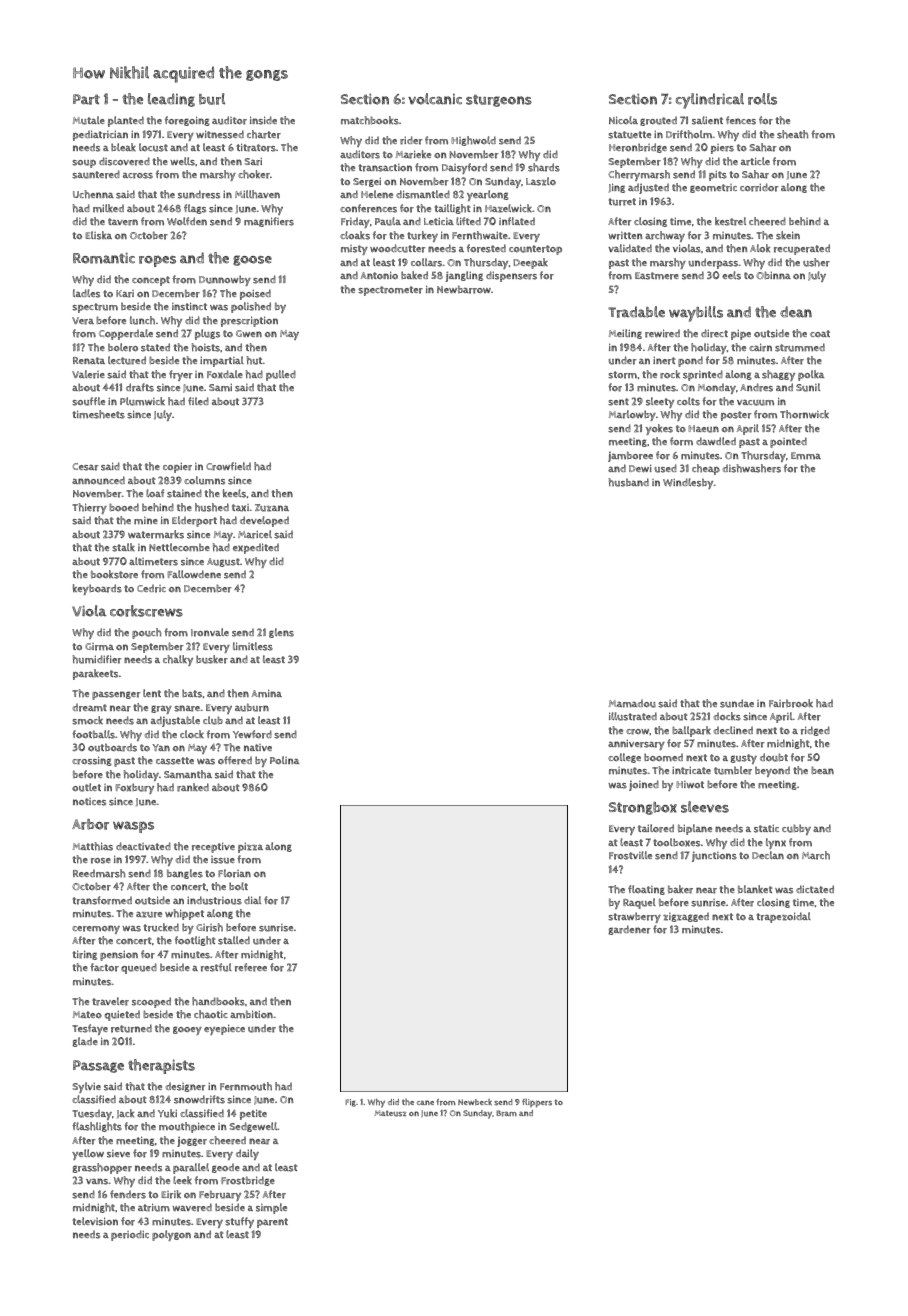 The height and width of the screenshot is (1316, 908). What do you see at coordinates (223, 860) in the screenshot?
I see `issue` at bounding box center [223, 860].
